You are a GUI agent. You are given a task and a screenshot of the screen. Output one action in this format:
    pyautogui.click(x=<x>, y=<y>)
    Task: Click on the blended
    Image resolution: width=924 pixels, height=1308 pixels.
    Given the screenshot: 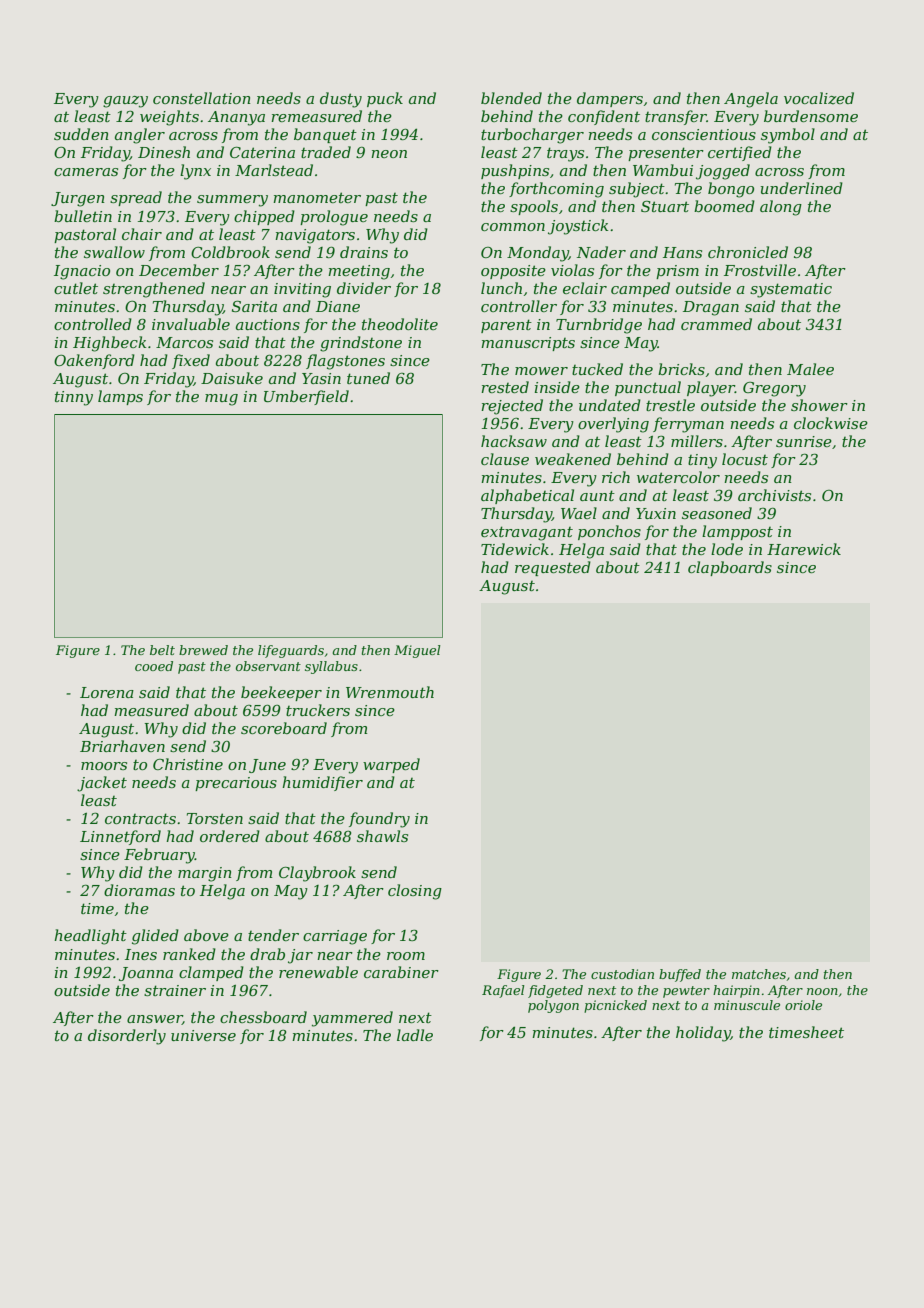 What is the action you would take?
    pyautogui.click(x=511, y=98)
